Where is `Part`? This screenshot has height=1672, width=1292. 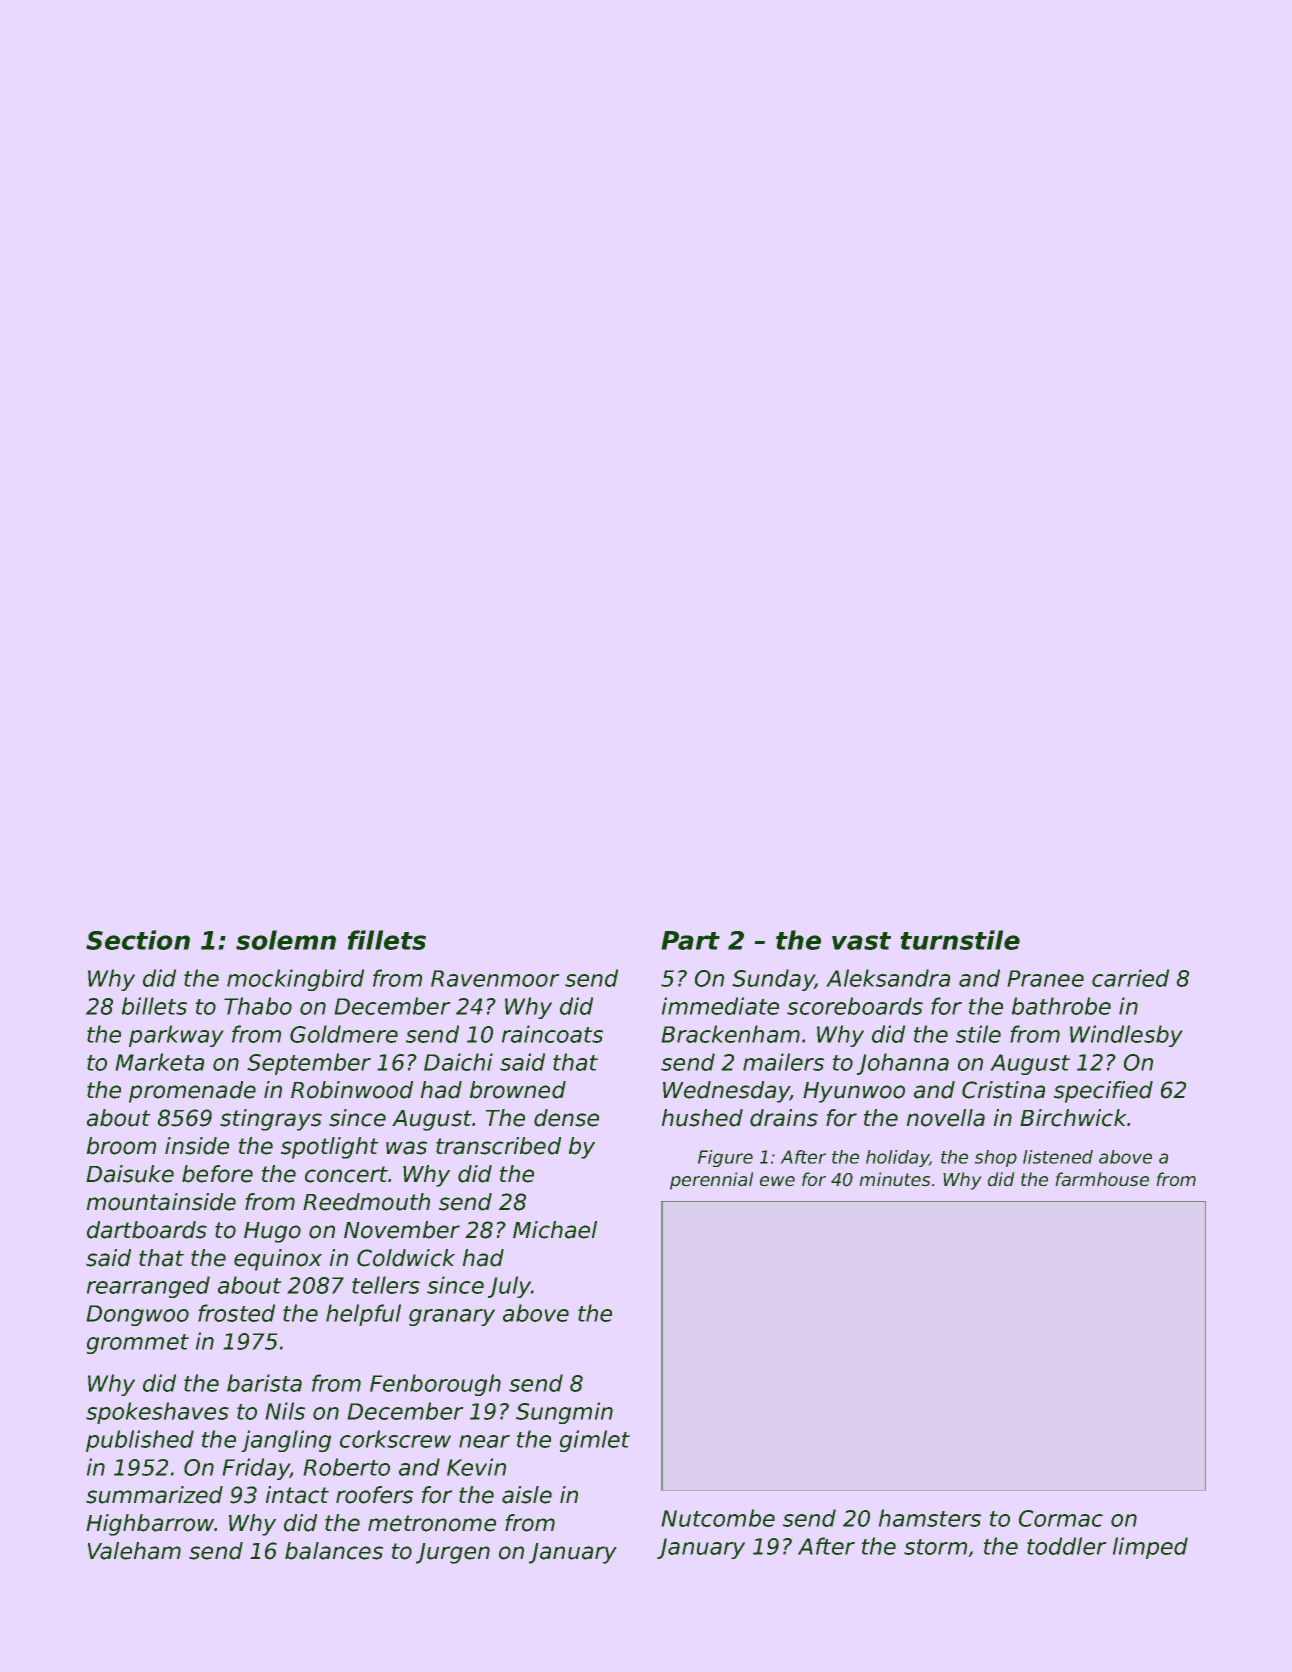 Part is located at coordinates (690, 940).
